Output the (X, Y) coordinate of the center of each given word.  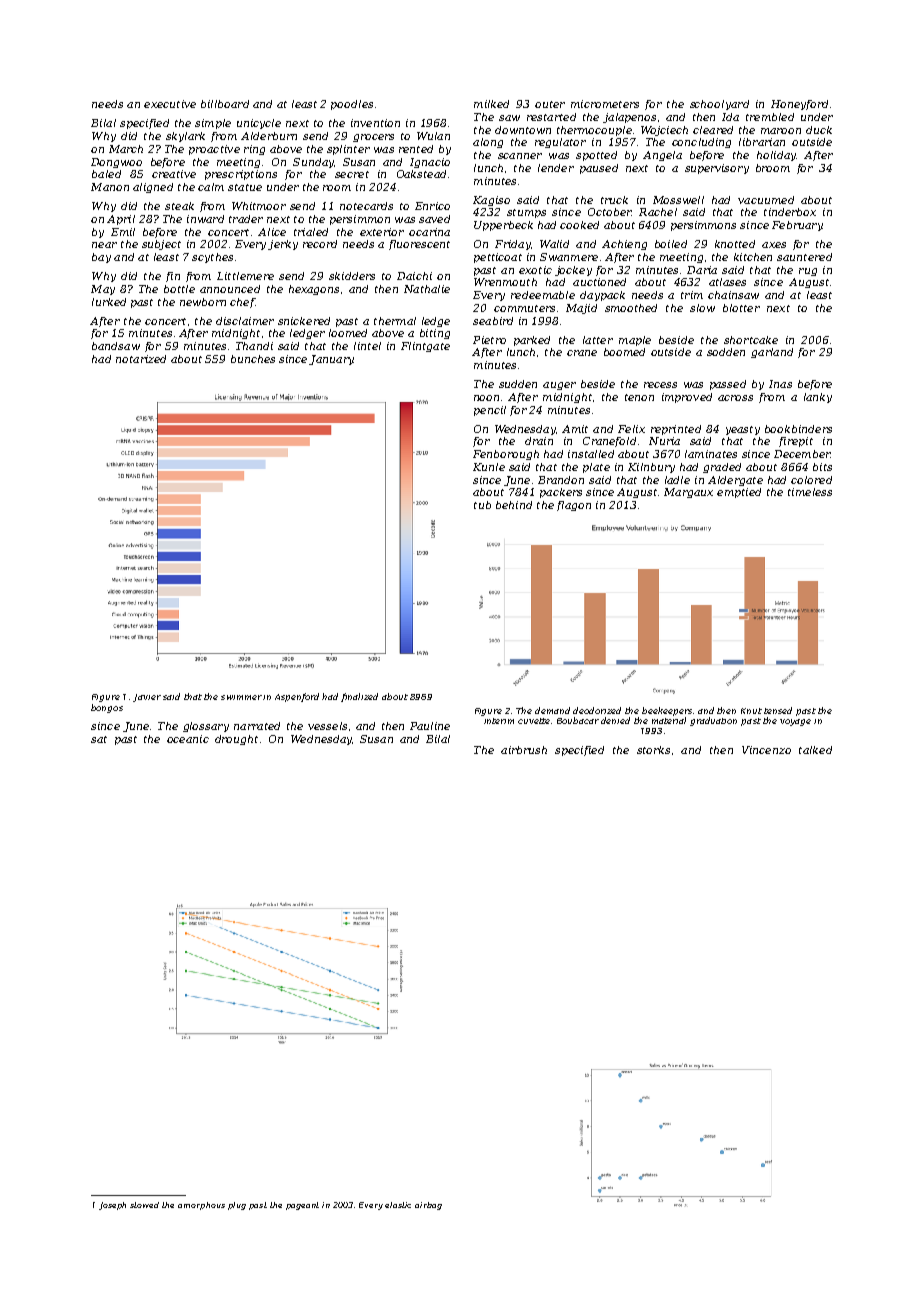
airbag (428, 1206)
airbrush (524, 750)
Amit (575, 429)
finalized (359, 697)
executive (170, 104)
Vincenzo (766, 750)
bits (822, 467)
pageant (302, 1206)
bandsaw (116, 346)
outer (550, 104)
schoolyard (719, 105)
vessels (327, 726)
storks (653, 750)
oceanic (188, 739)
